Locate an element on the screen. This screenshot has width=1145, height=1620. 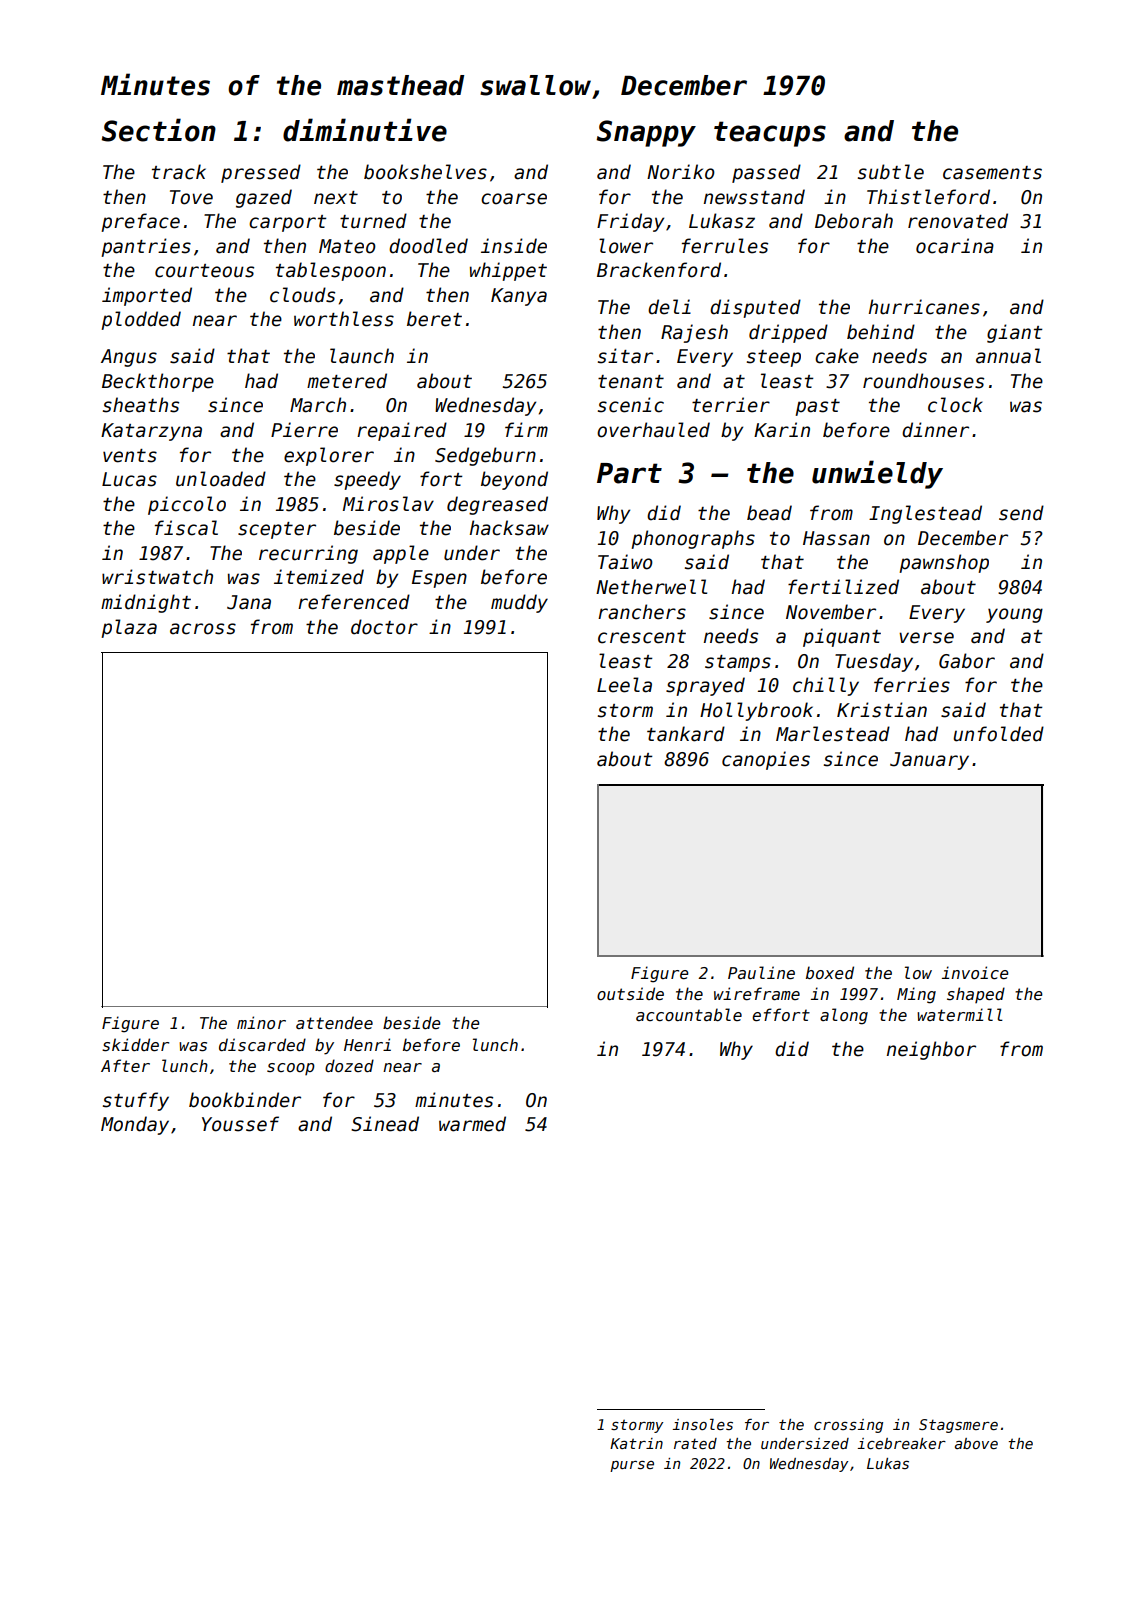
skidder is located at coordinates (135, 1045).
